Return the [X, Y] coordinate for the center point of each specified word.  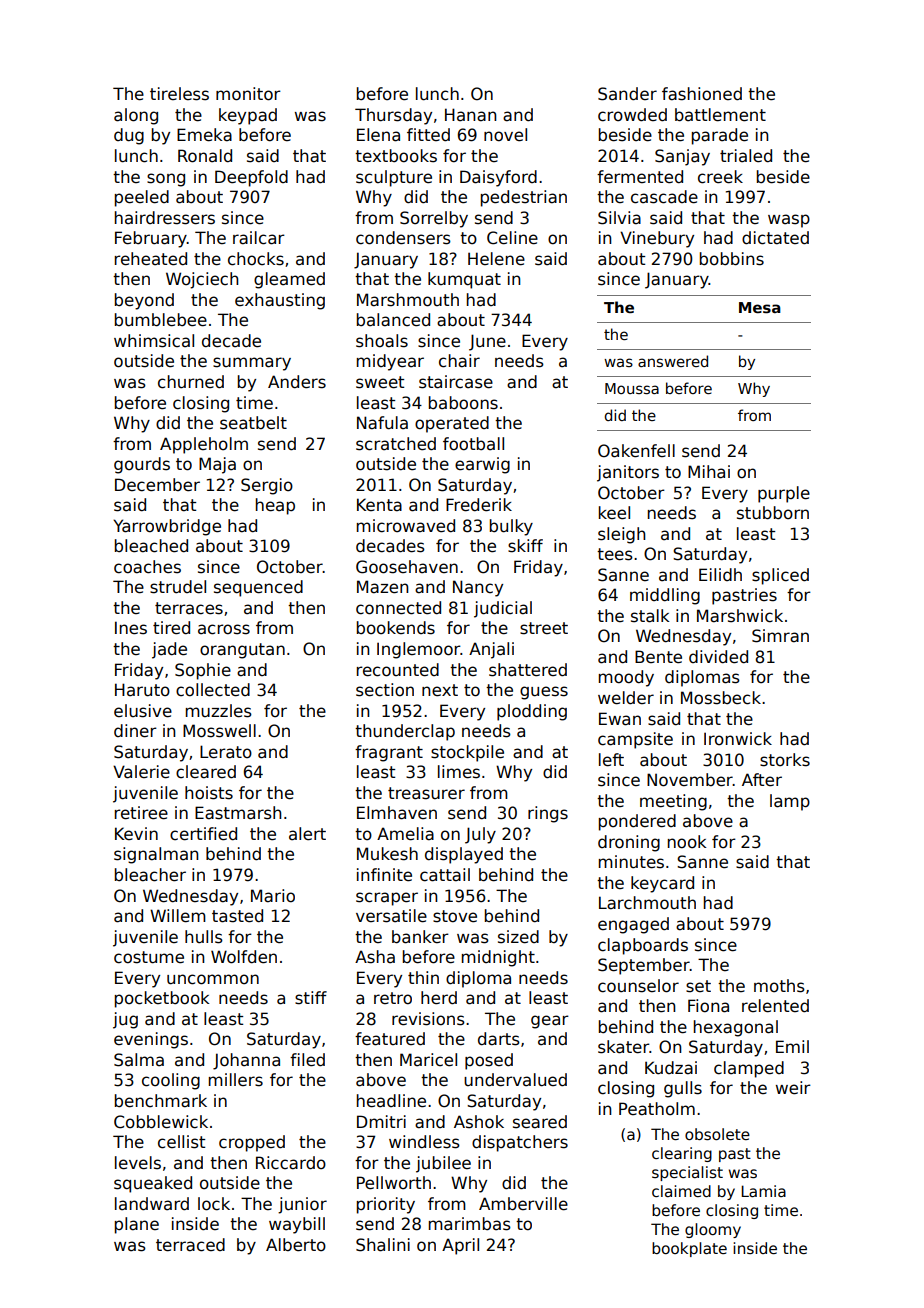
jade [169, 650]
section [385, 690]
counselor [638, 986]
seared [540, 1122]
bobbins [732, 259]
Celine [512, 238]
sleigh [621, 535]
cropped [252, 1143]
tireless [179, 94]
